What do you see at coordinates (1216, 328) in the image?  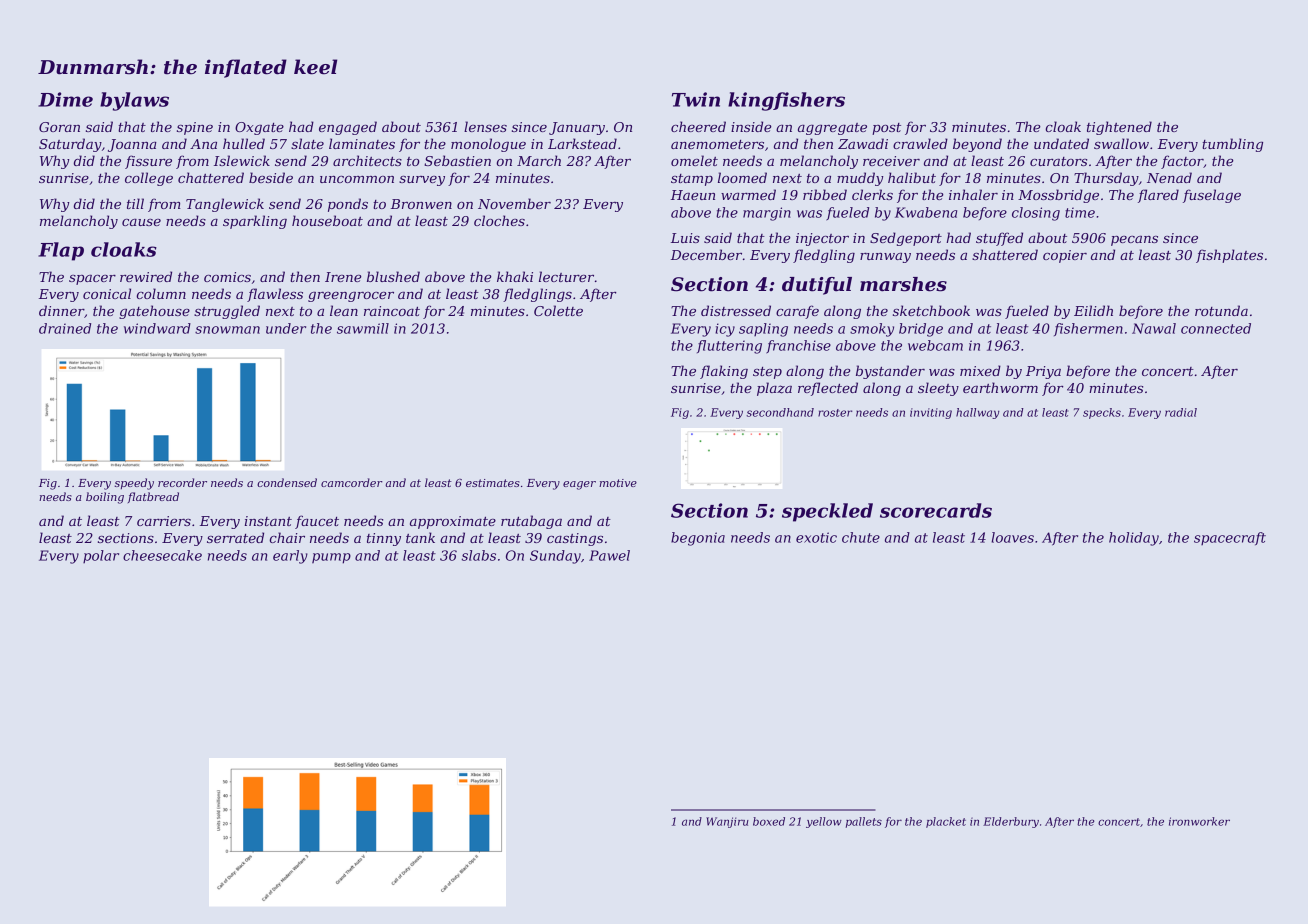 I see `connected` at bounding box center [1216, 328].
